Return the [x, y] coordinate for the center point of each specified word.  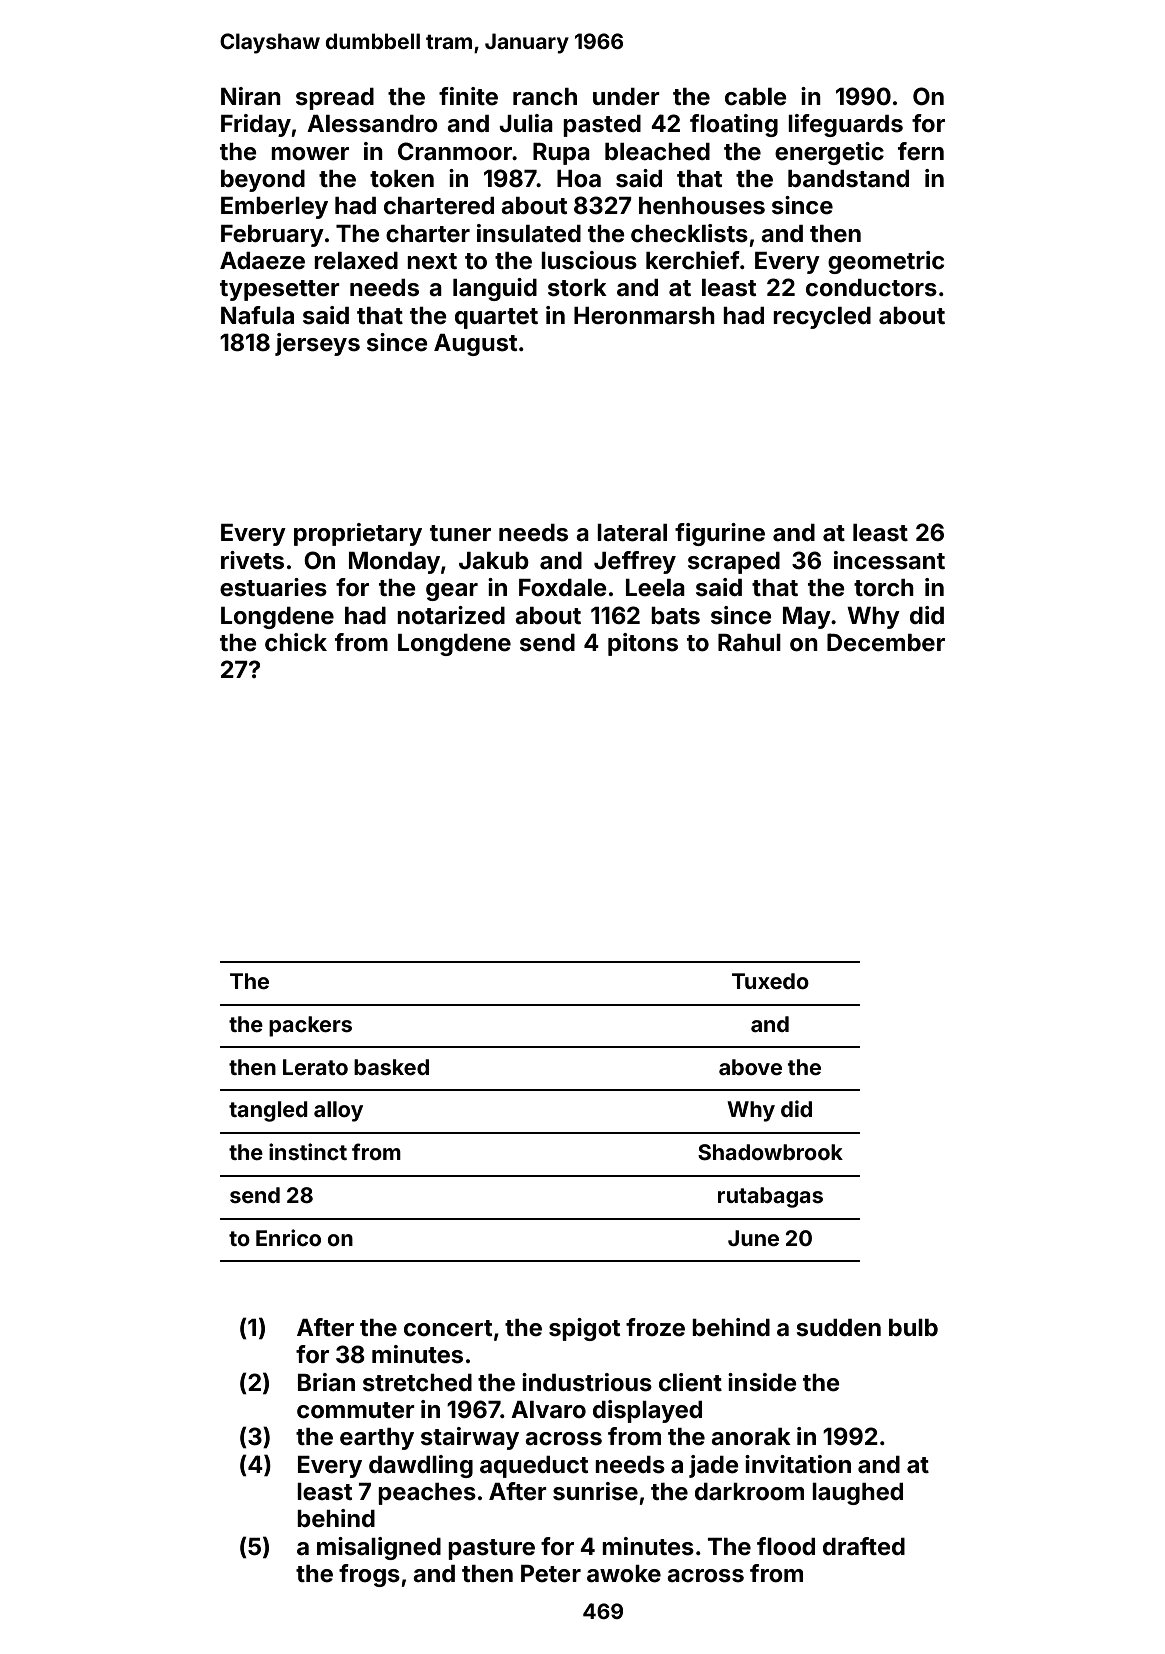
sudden [839, 1328]
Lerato [315, 1067]
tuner [460, 533]
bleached [657, 152]
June [753, 1238]
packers [310, 1026]
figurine [720, 534]
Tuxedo [770, 981]
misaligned [379, 1548]
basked [391, 1067]
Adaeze [262, 261]
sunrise [595, 1491]
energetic [829, 153]
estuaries [273, 587]
